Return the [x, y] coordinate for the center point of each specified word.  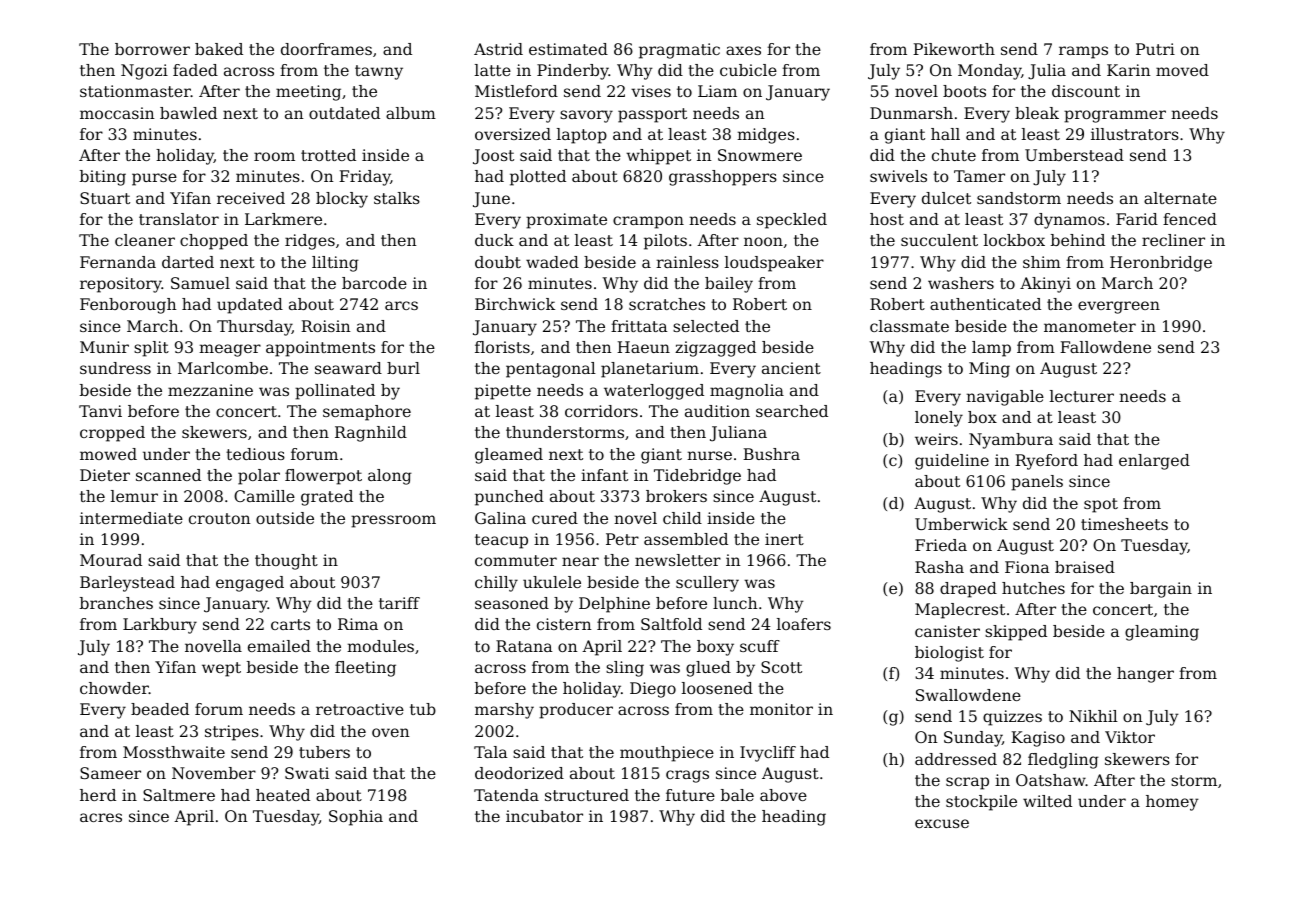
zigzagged [715, 349]
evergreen [1119, 307]
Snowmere [760, 155]
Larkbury [160, 626]
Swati [307, 773]
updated [250, 306]
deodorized [519, 773]
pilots [665, 242]
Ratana [524, 646]
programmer [1115, 116]
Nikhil [1093, 716]
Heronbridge [1161, 264]
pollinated [335, 392]
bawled [188, 113]
